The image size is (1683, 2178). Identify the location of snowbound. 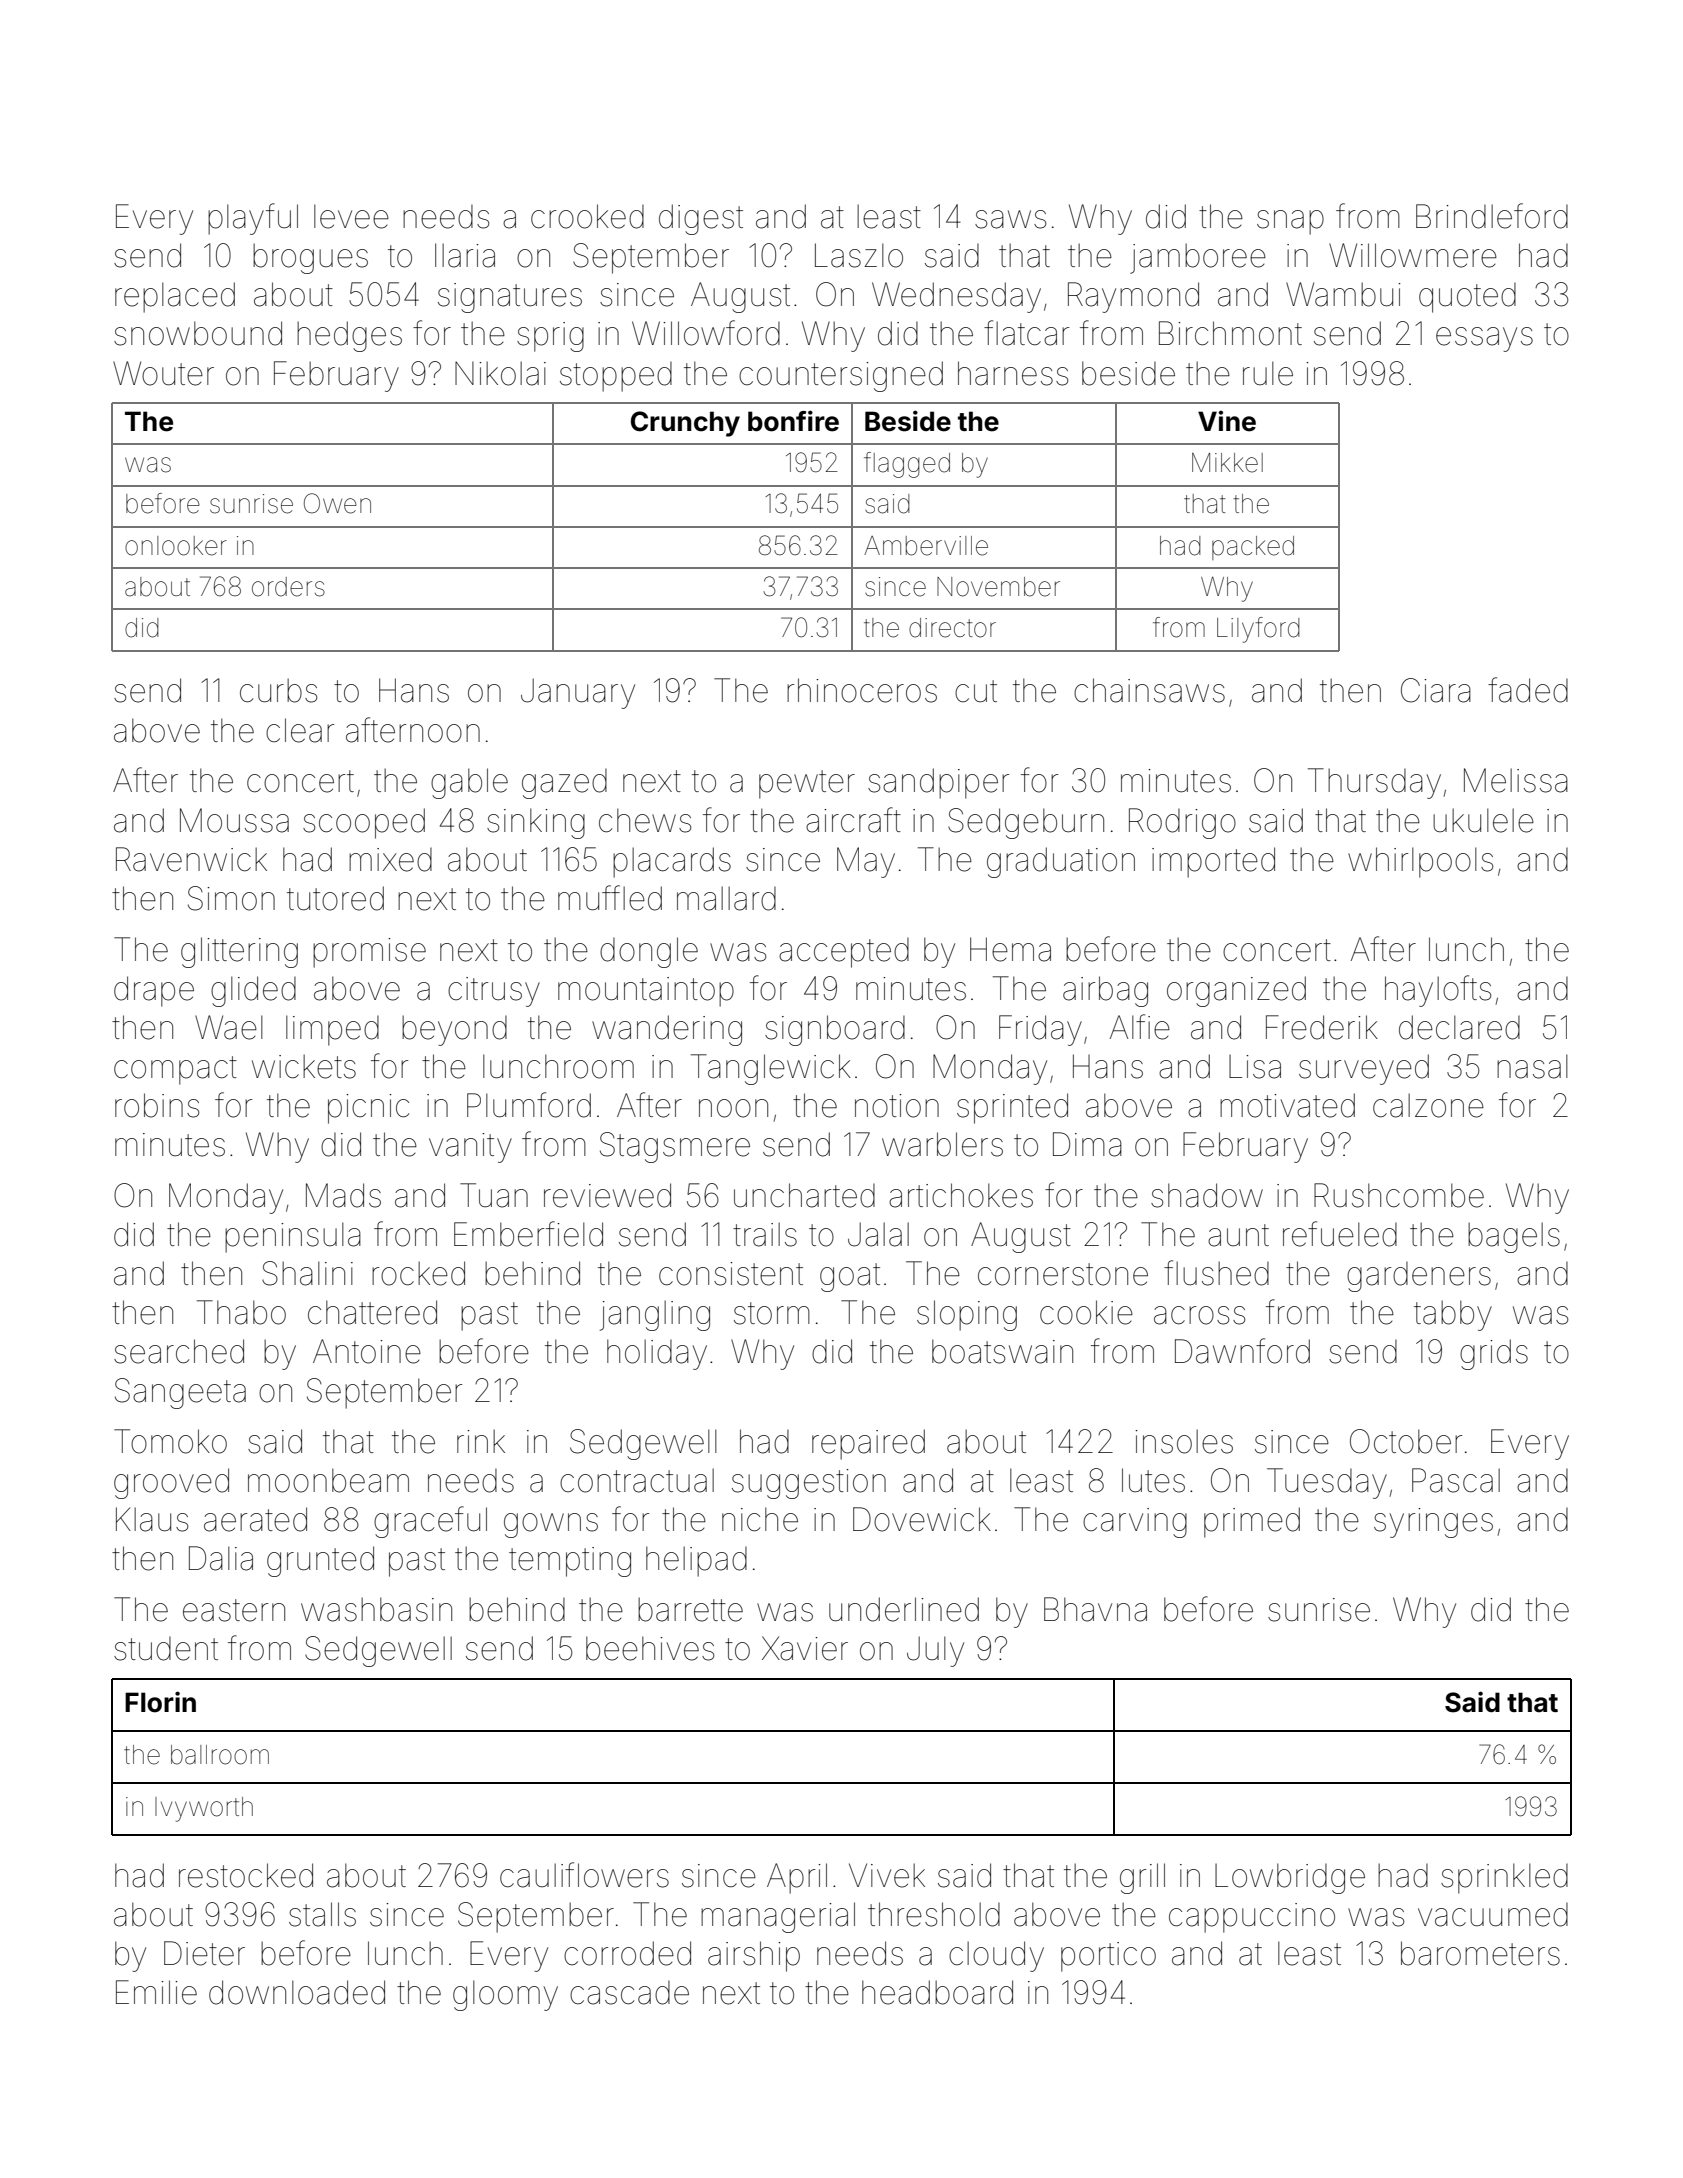
(198, 333).
